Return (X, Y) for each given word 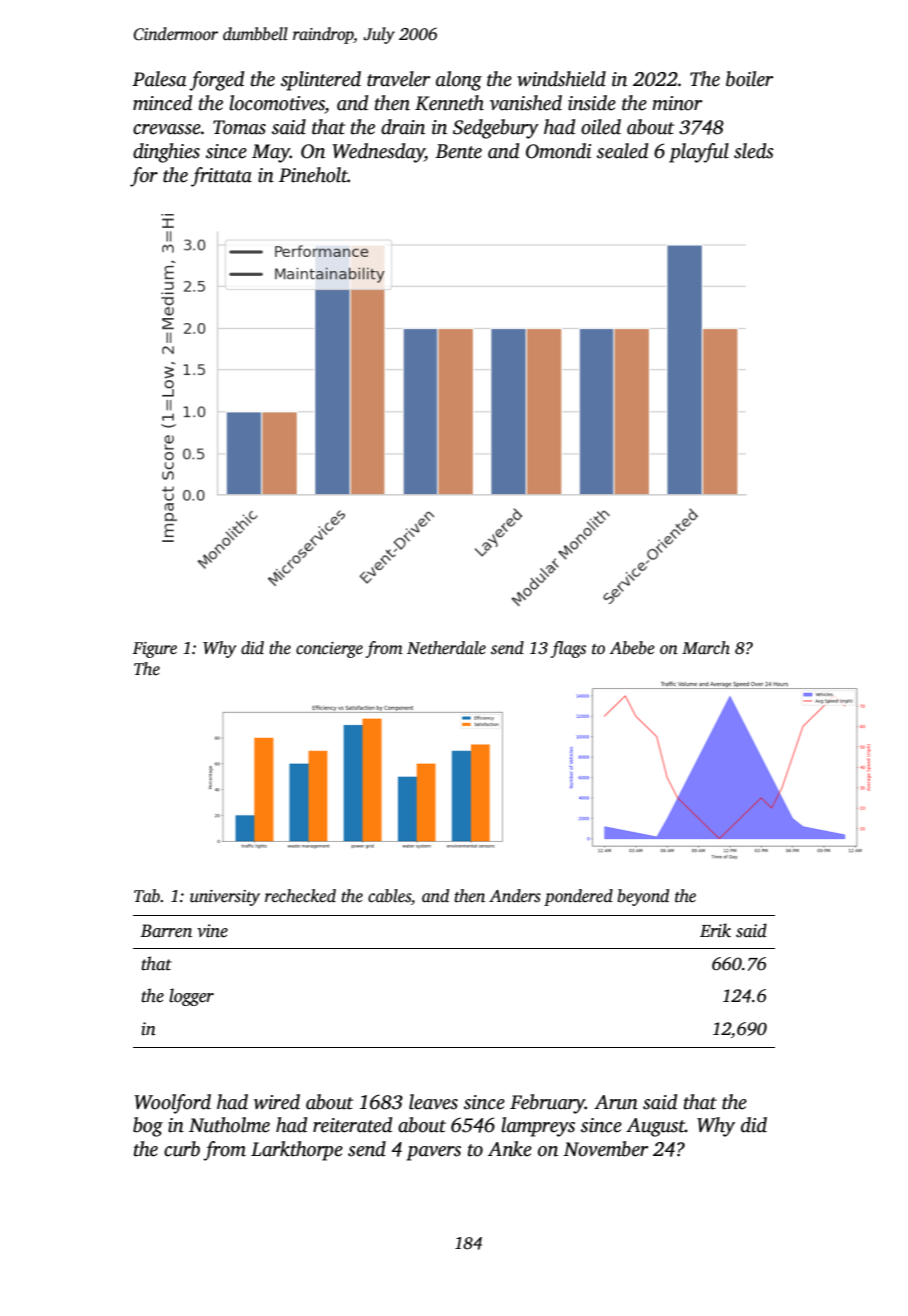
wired (277, 1102)
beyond (643, 897)
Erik (715, 930)
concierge (329, 650)
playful (699, 153)
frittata (221, 177)
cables (389, 896)
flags (568, 649)
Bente (458, 151)
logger (191, 997)
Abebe (632, 648)
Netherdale (446, 648)
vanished (526, 103)
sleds (754, 151)
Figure (154, 650)
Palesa (159, 79)
